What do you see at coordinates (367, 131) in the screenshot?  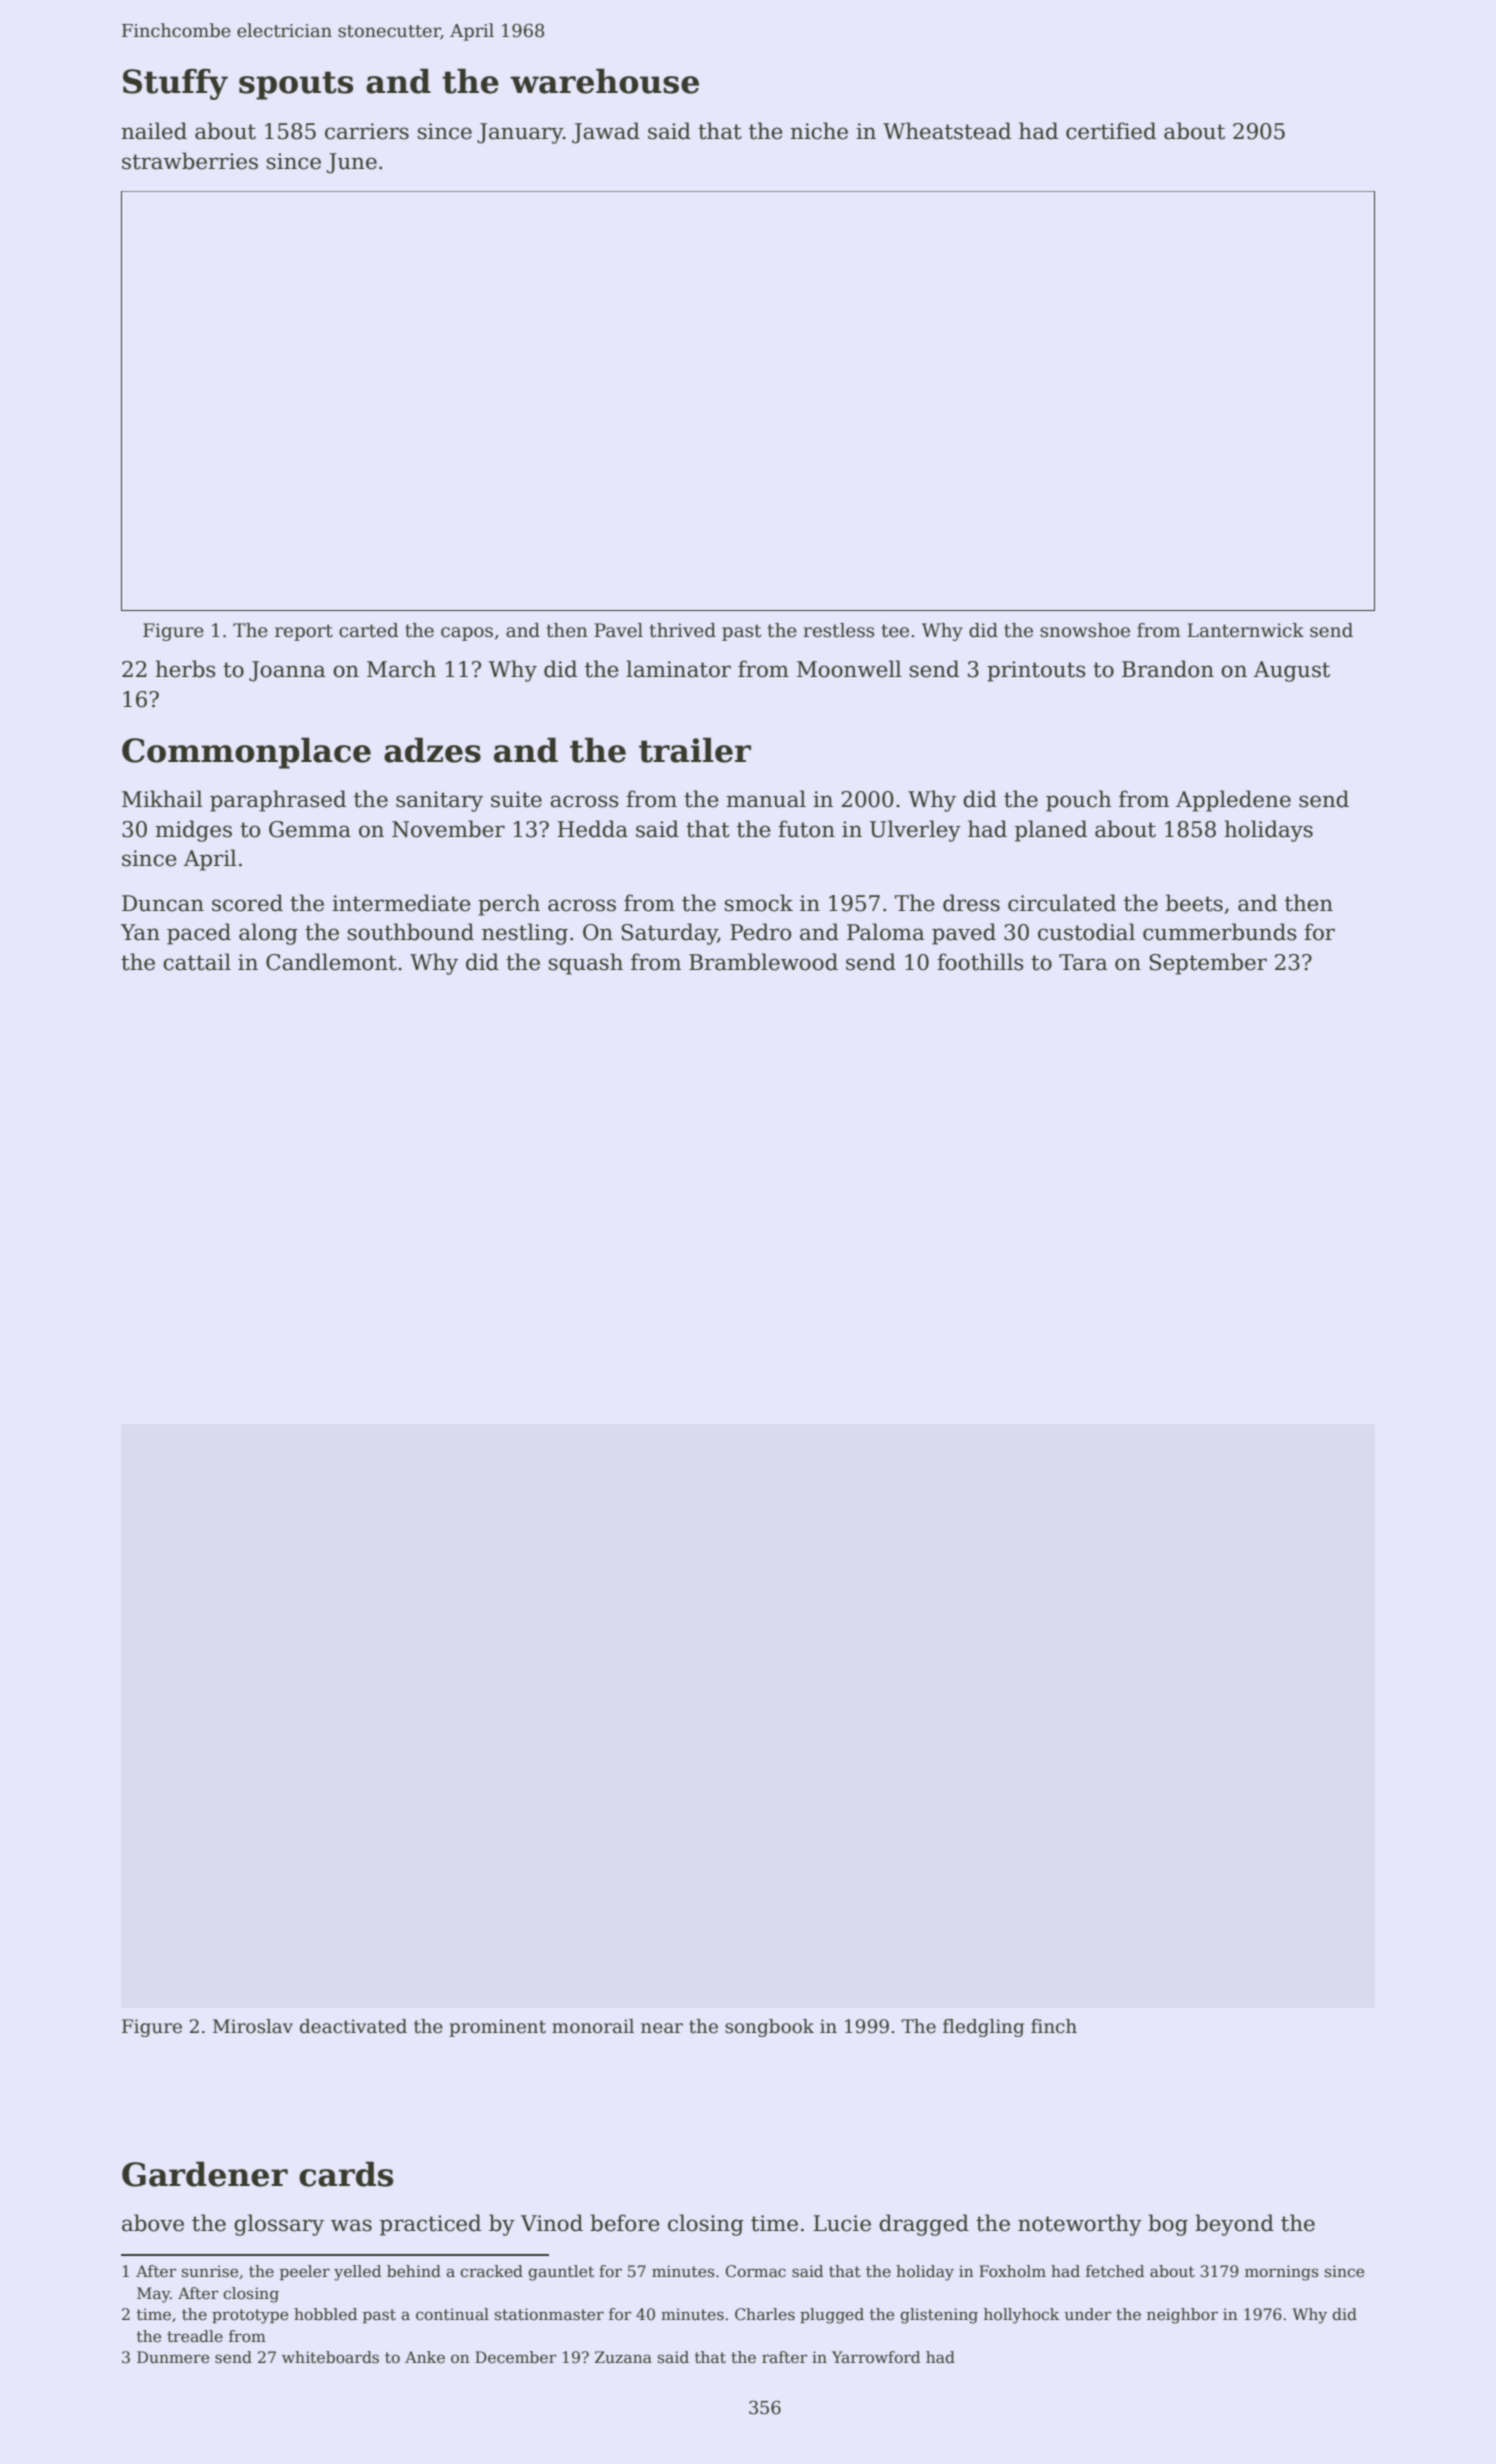 I see `carriers` at bounding box center [367, 131].
